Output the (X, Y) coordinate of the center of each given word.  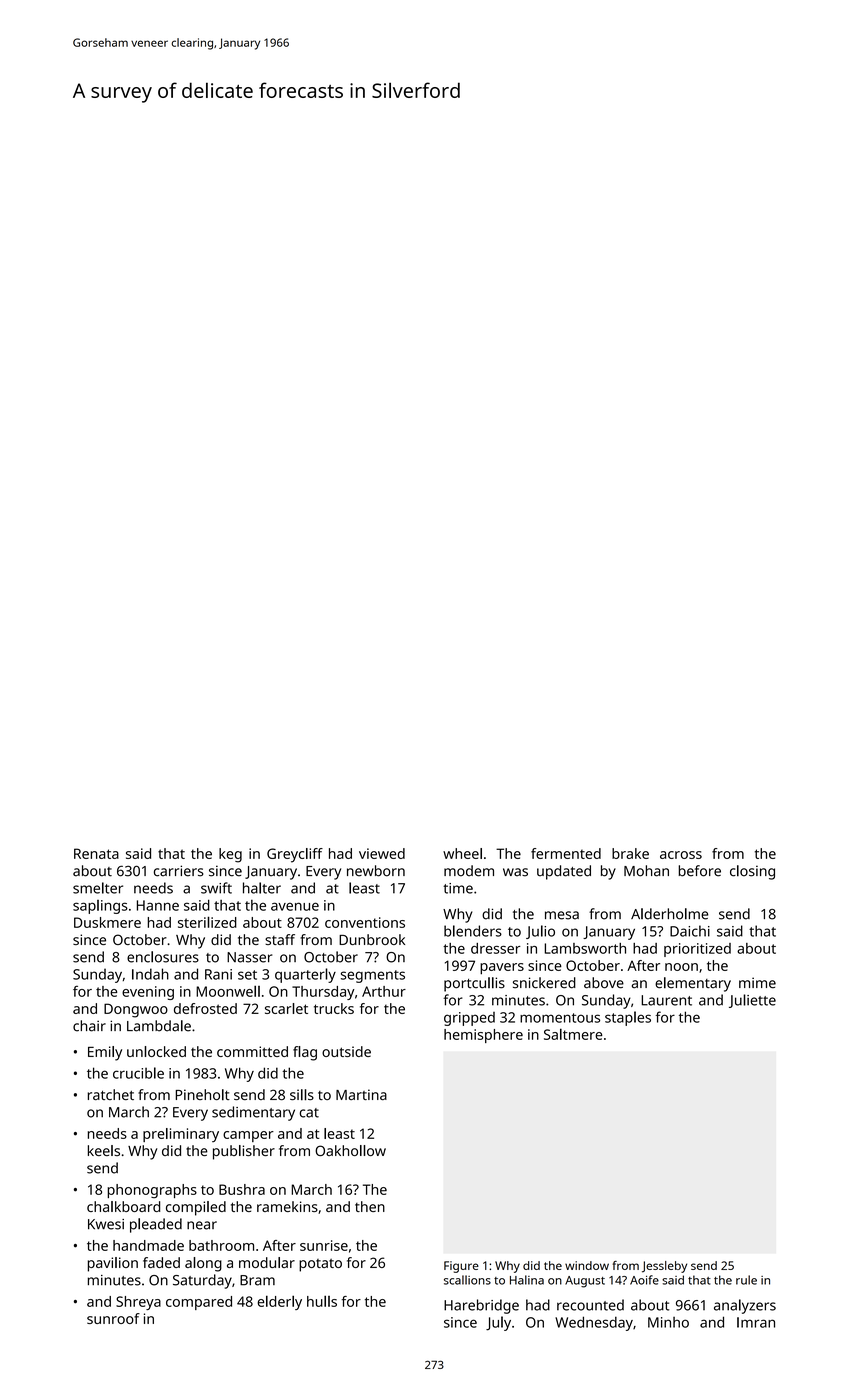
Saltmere (573, 1034)
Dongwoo (136, 1010)
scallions (467, 1280)
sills (302, 1095)
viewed (382, 853)
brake (630, 853)
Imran (756, 1322)
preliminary (181, 1135)
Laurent (666, 1000)
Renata (96, 853)
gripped (469, 1019)
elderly (279, 1302)
